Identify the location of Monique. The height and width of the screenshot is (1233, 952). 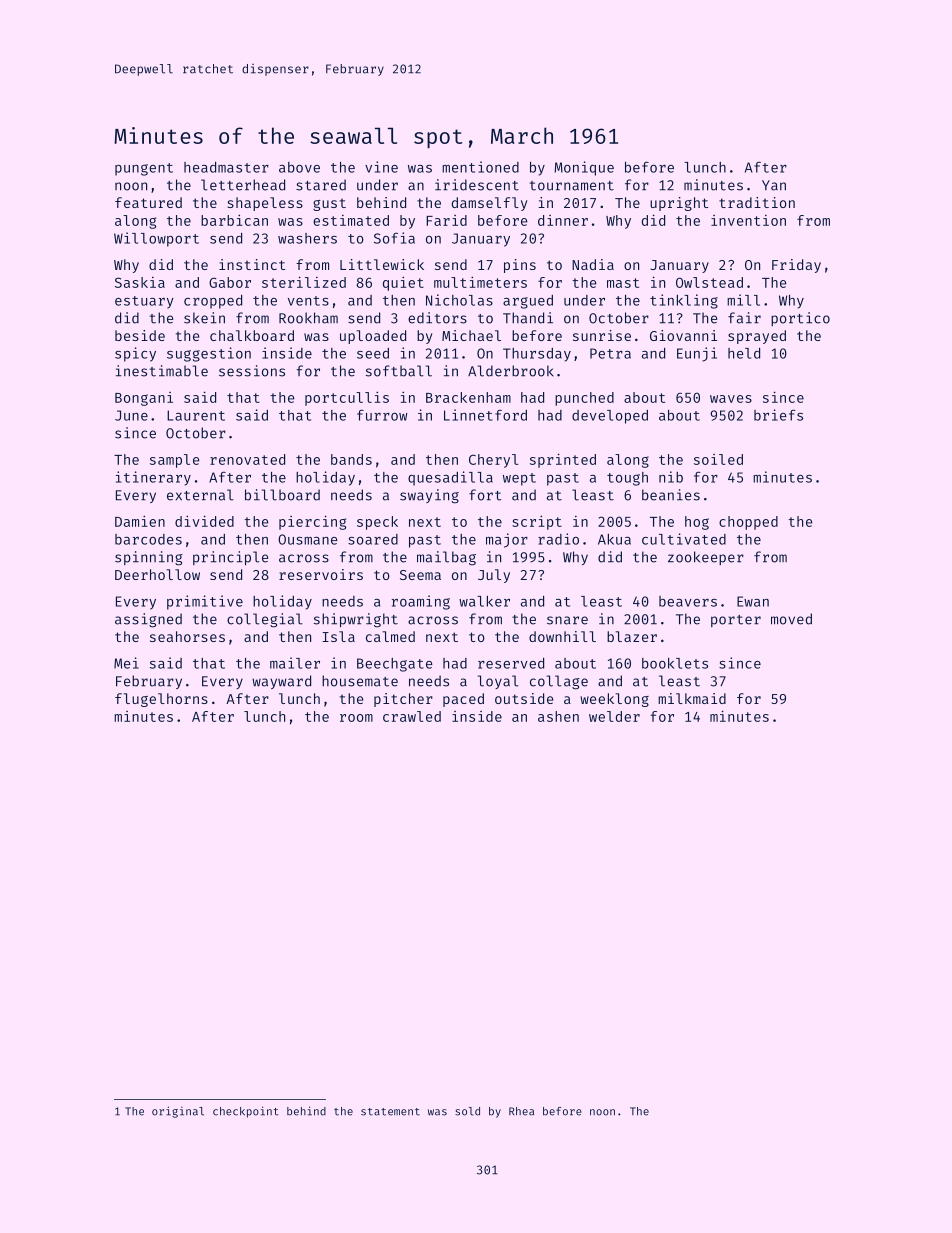
(584, 168).
